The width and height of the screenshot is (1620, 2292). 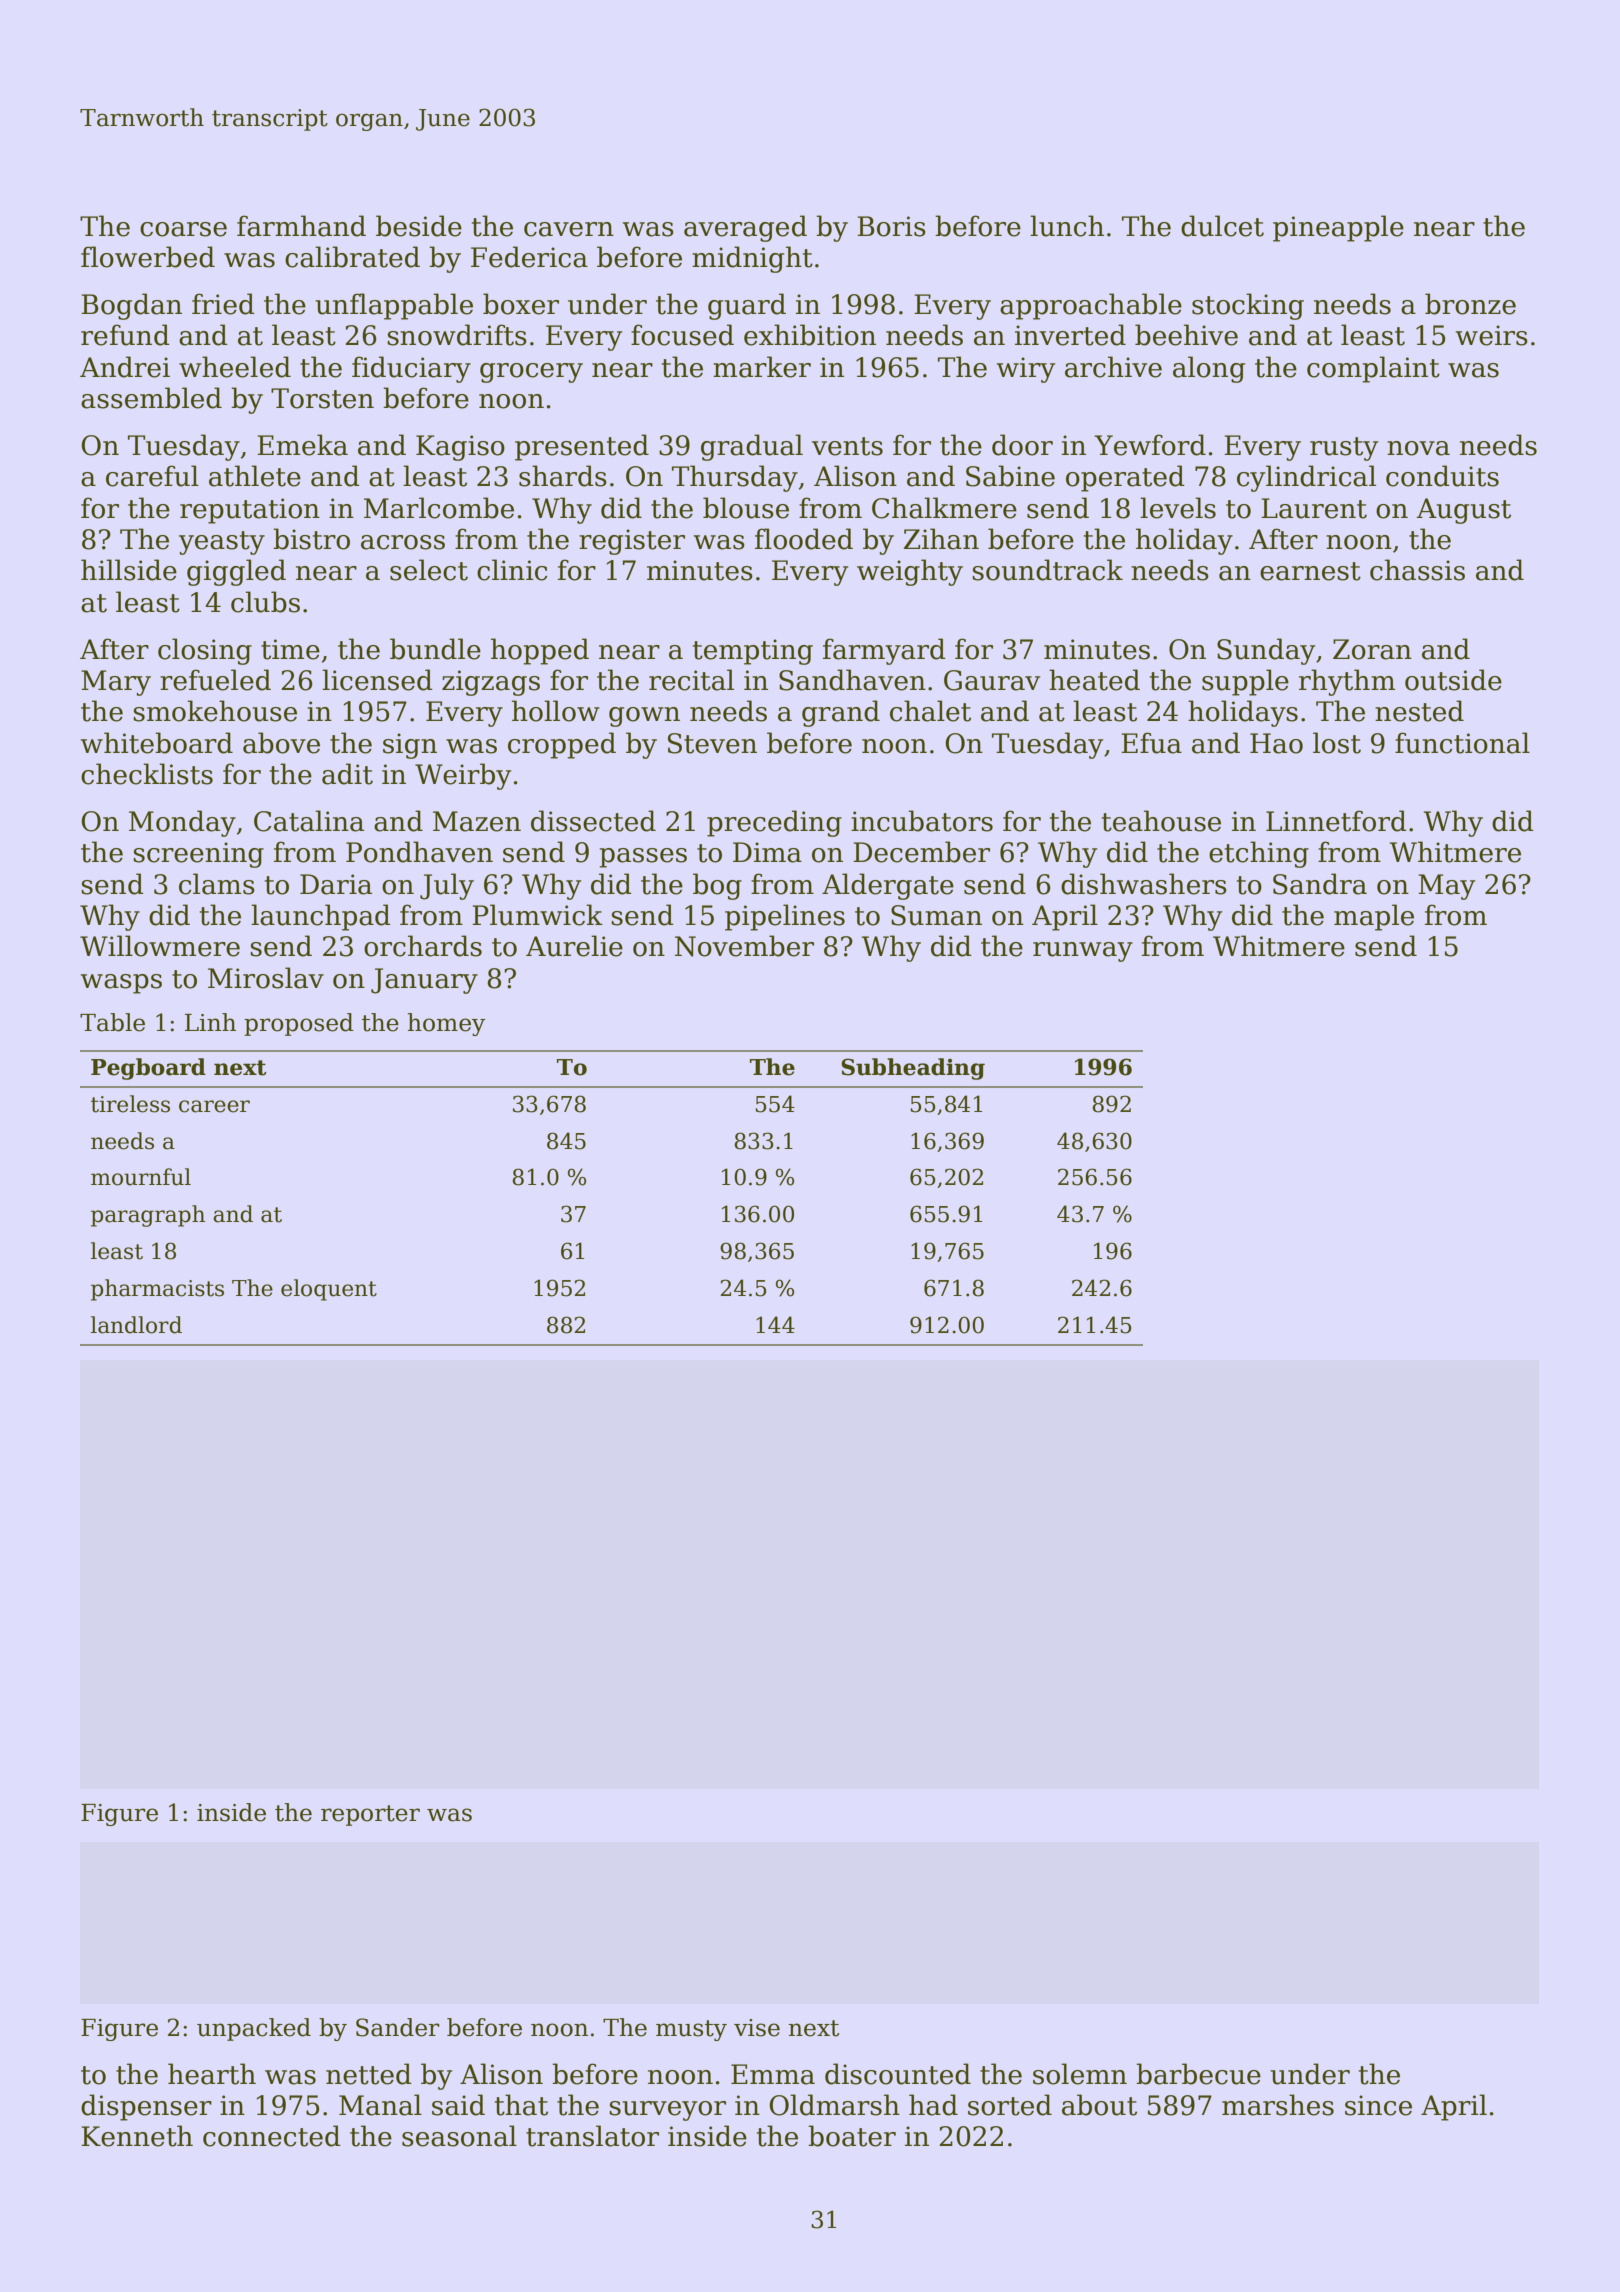 I want to click on May, so click(x=1446, y=887).
